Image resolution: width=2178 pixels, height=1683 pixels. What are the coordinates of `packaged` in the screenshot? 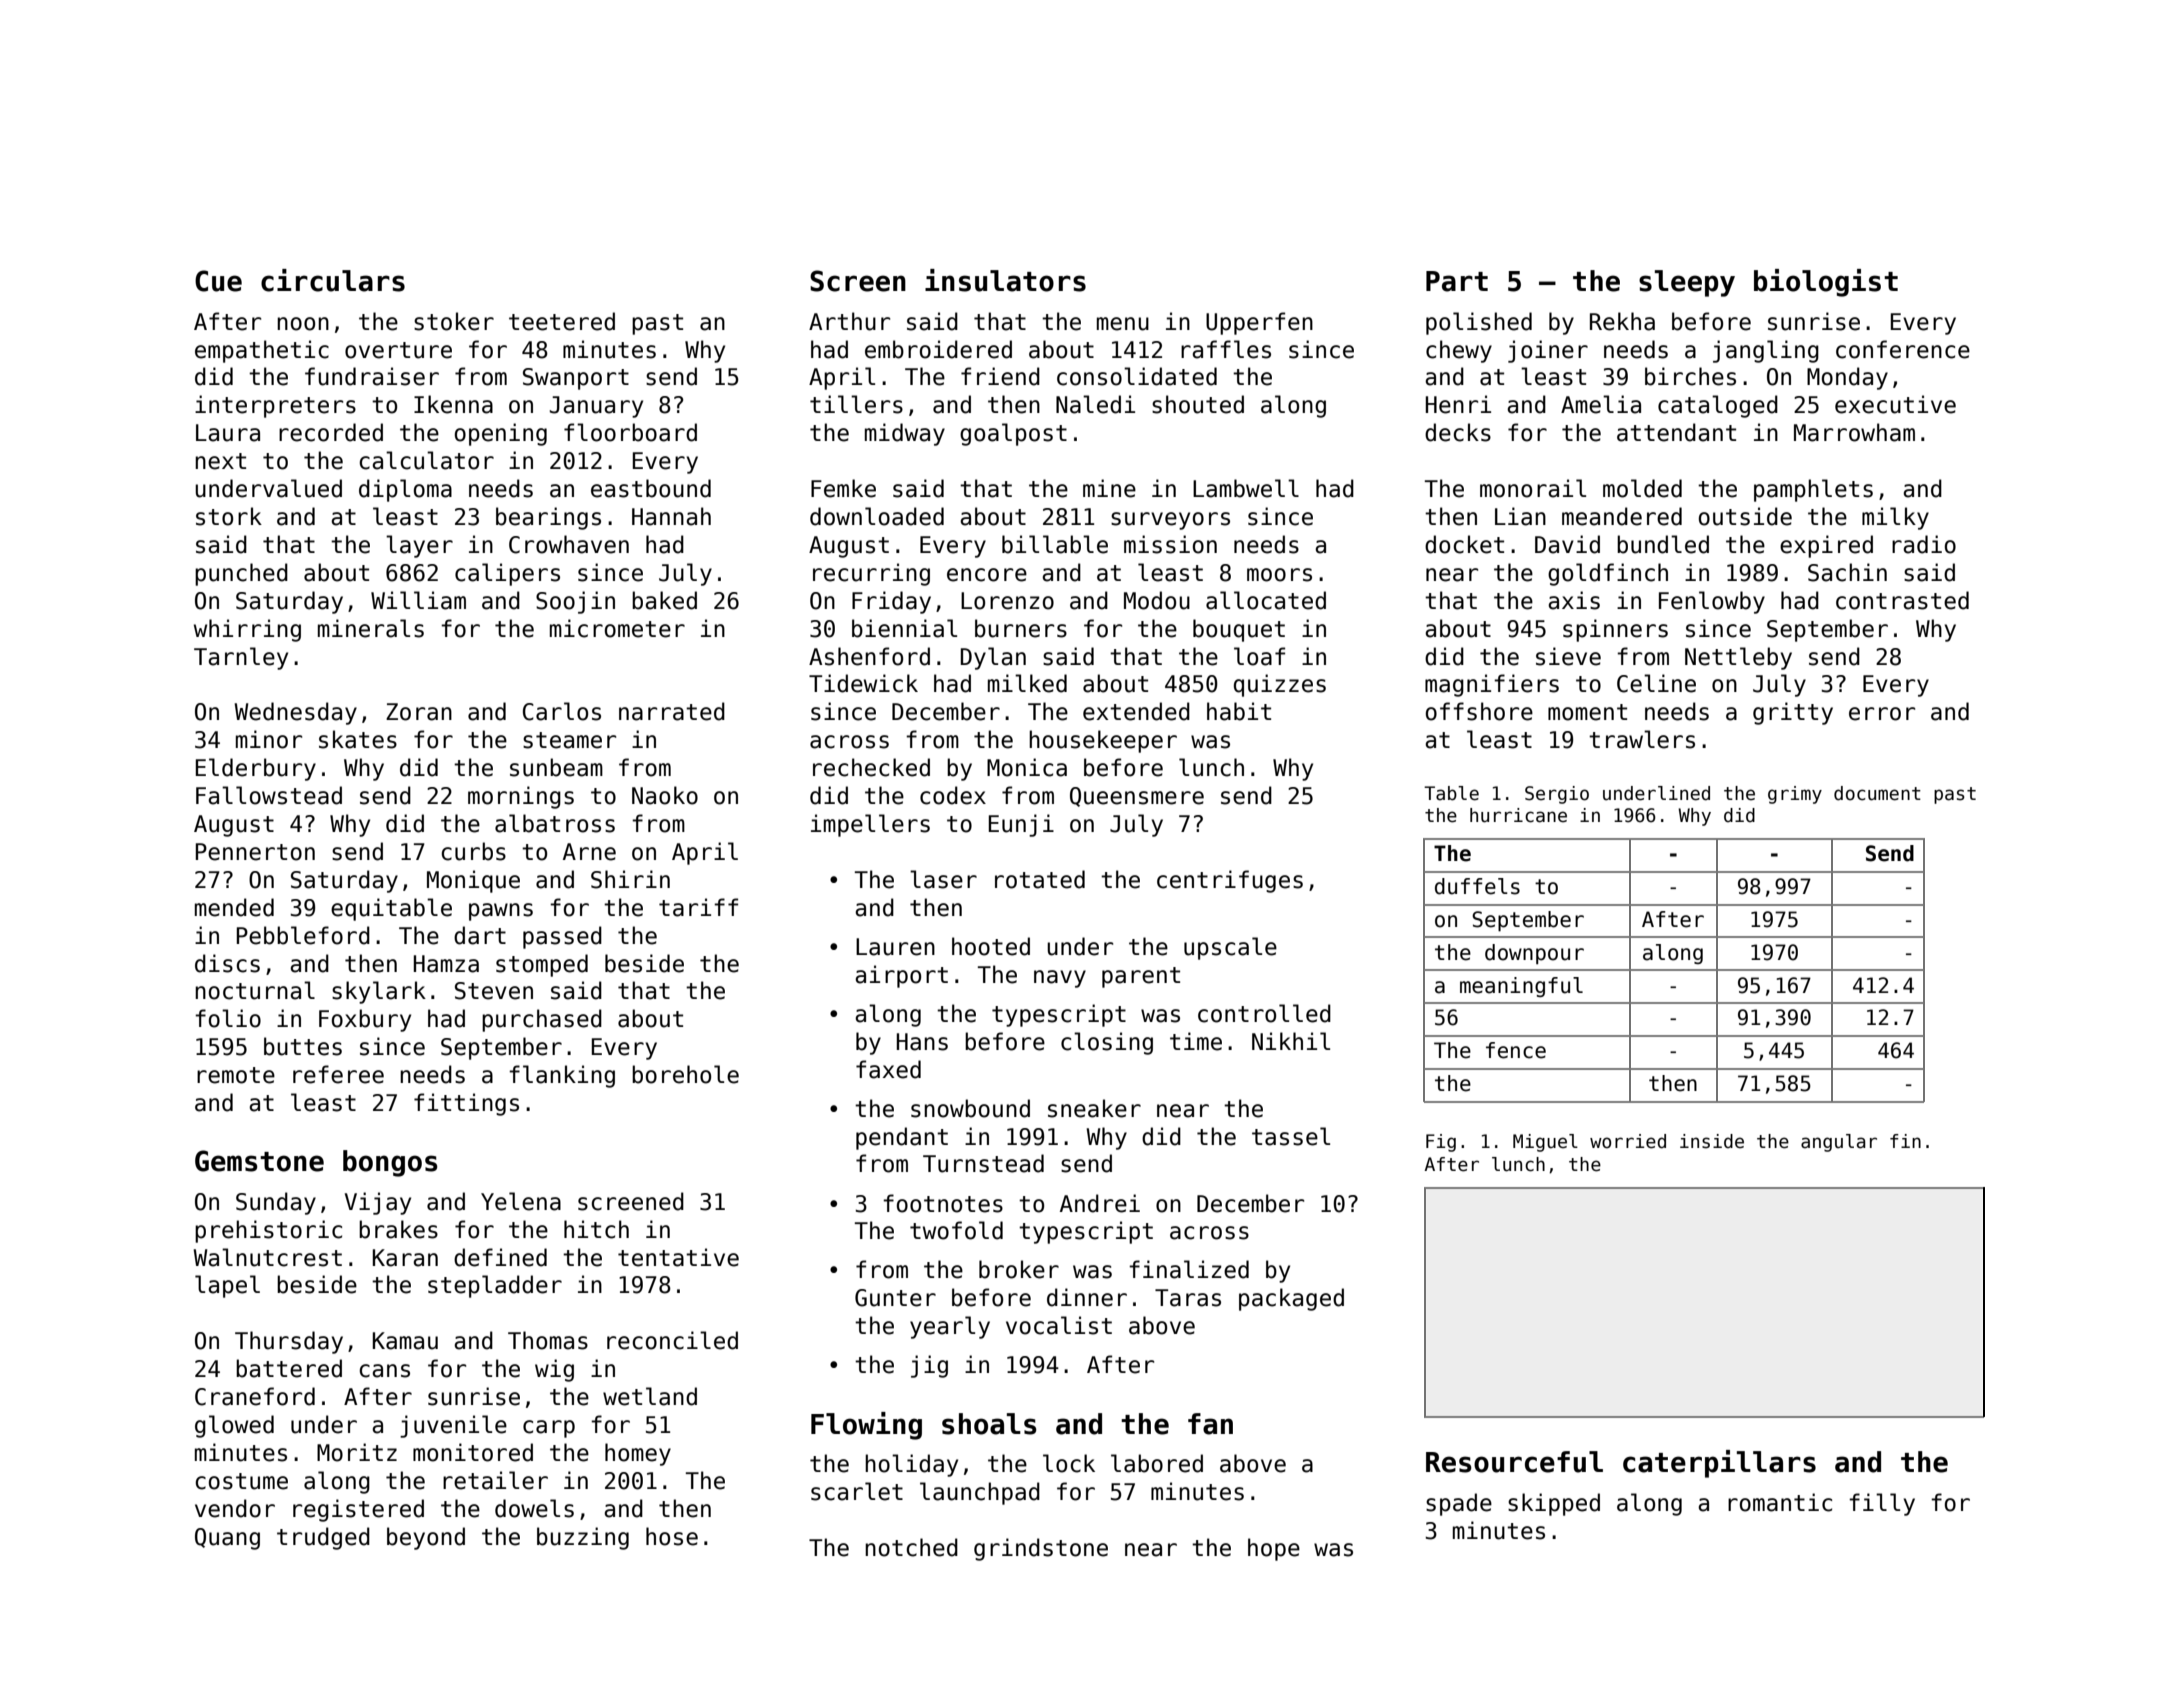 It's located at (1291, 1299).
